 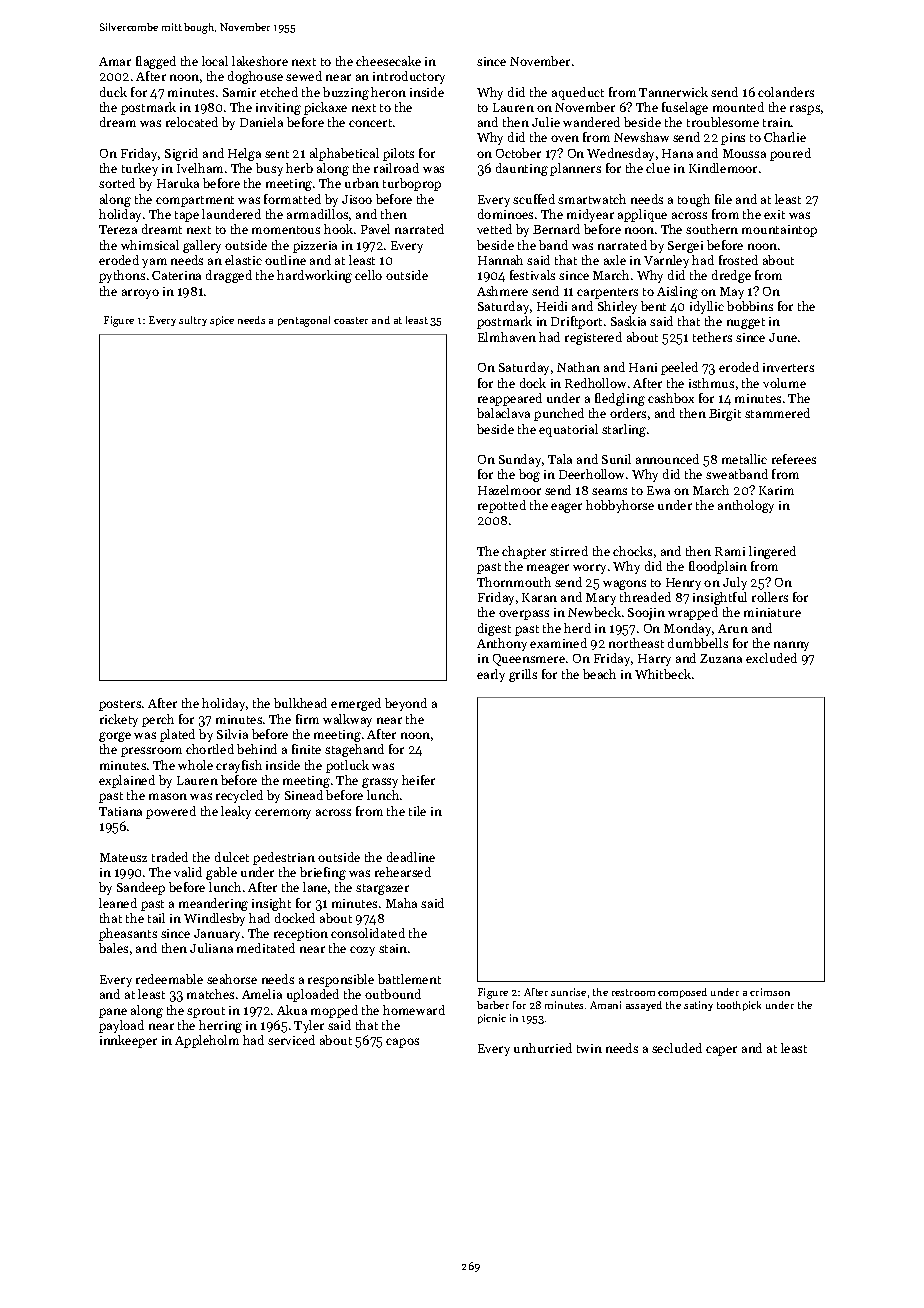 What do you see at coordinates (721, 658) in the screenshot?
I see `Zuzana` at bounding box center [721, 658].
